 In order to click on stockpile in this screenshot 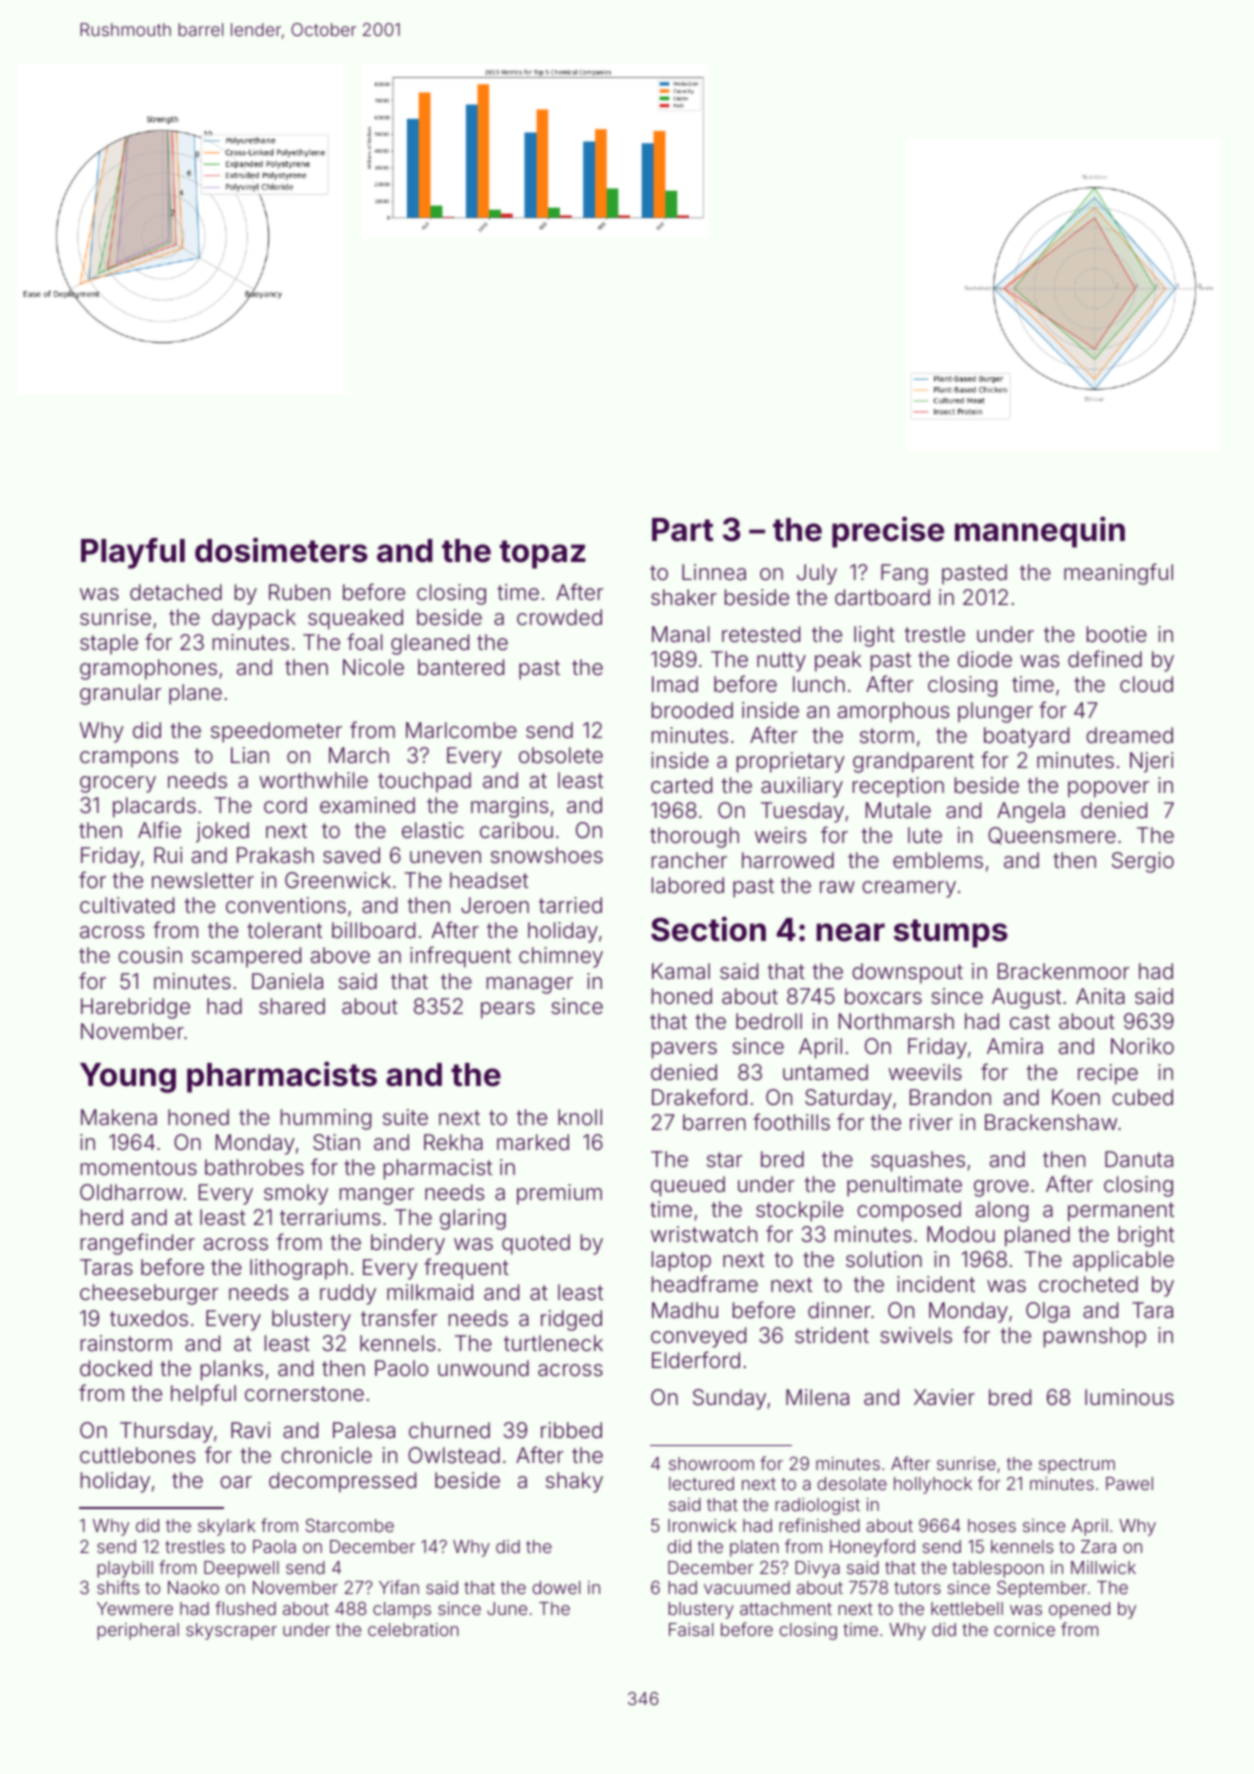, I will do `click(799, 1211)`.
